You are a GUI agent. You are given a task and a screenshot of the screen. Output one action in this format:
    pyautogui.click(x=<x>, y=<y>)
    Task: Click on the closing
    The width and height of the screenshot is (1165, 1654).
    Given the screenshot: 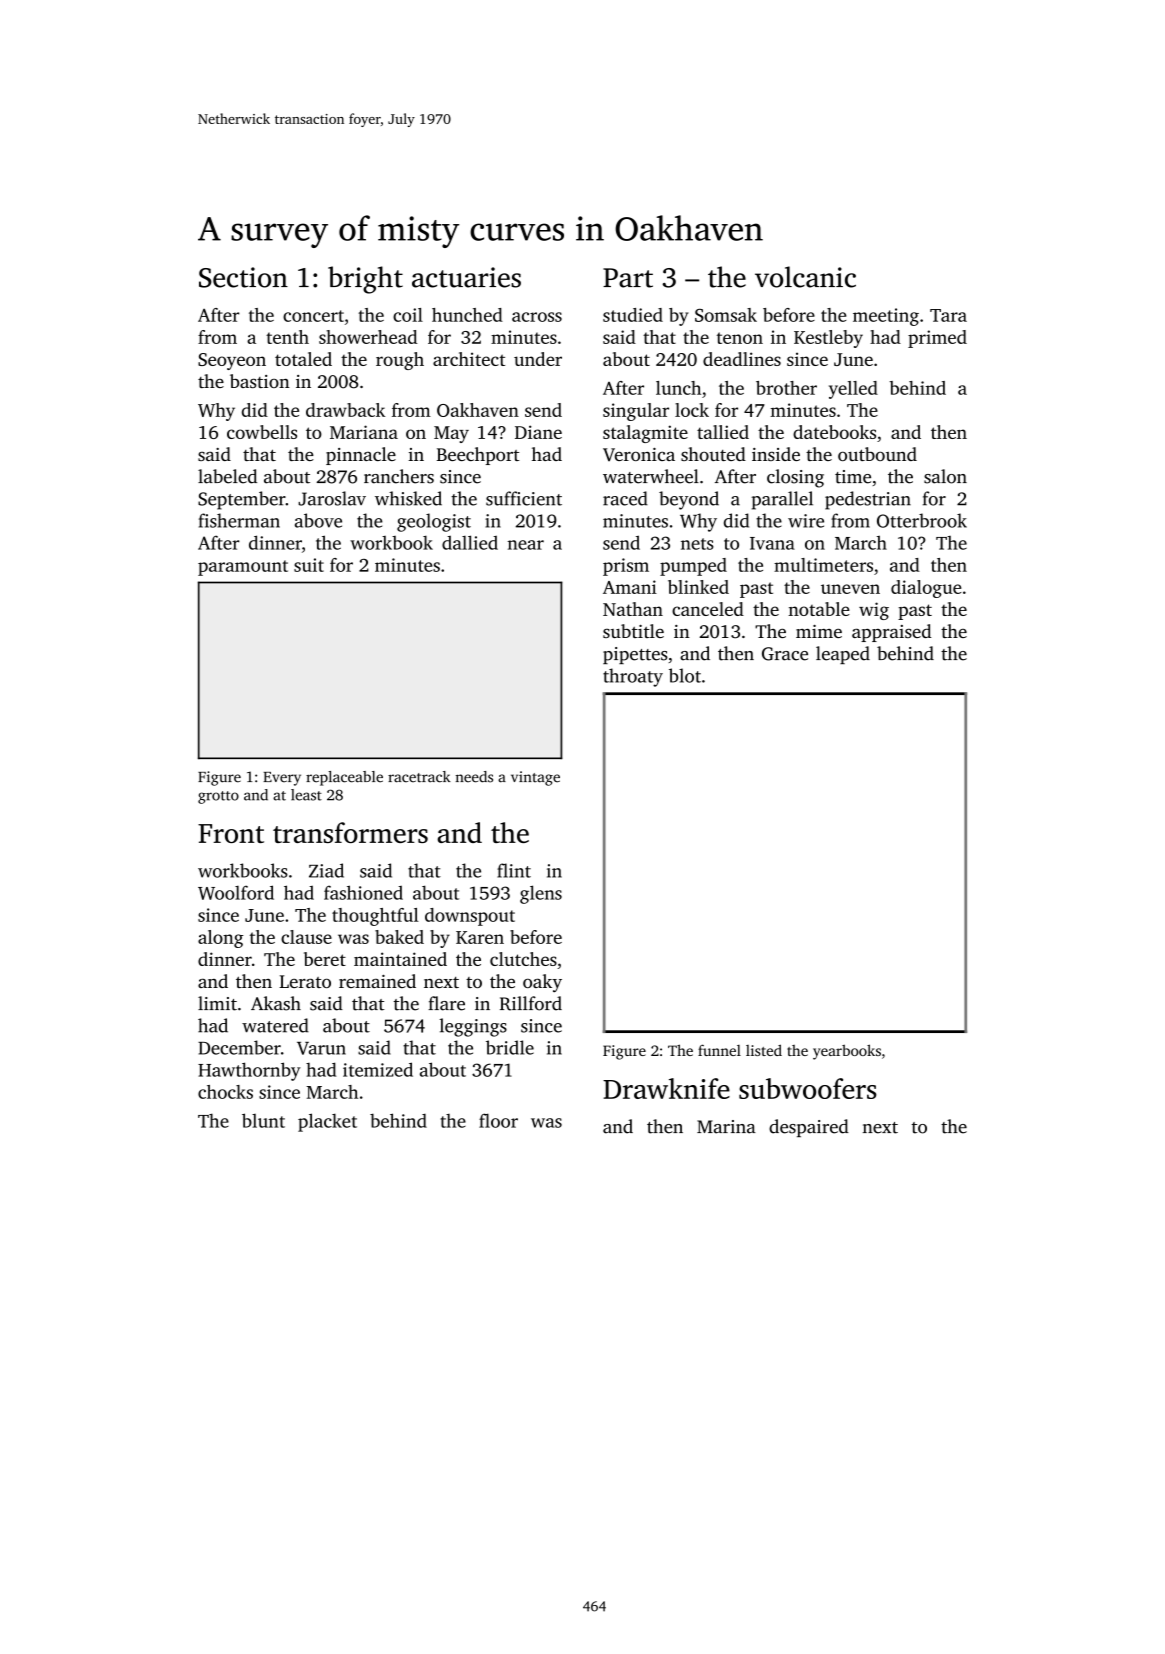 What is the action you would take?
    pyautogui.click(x=795, y=478)
